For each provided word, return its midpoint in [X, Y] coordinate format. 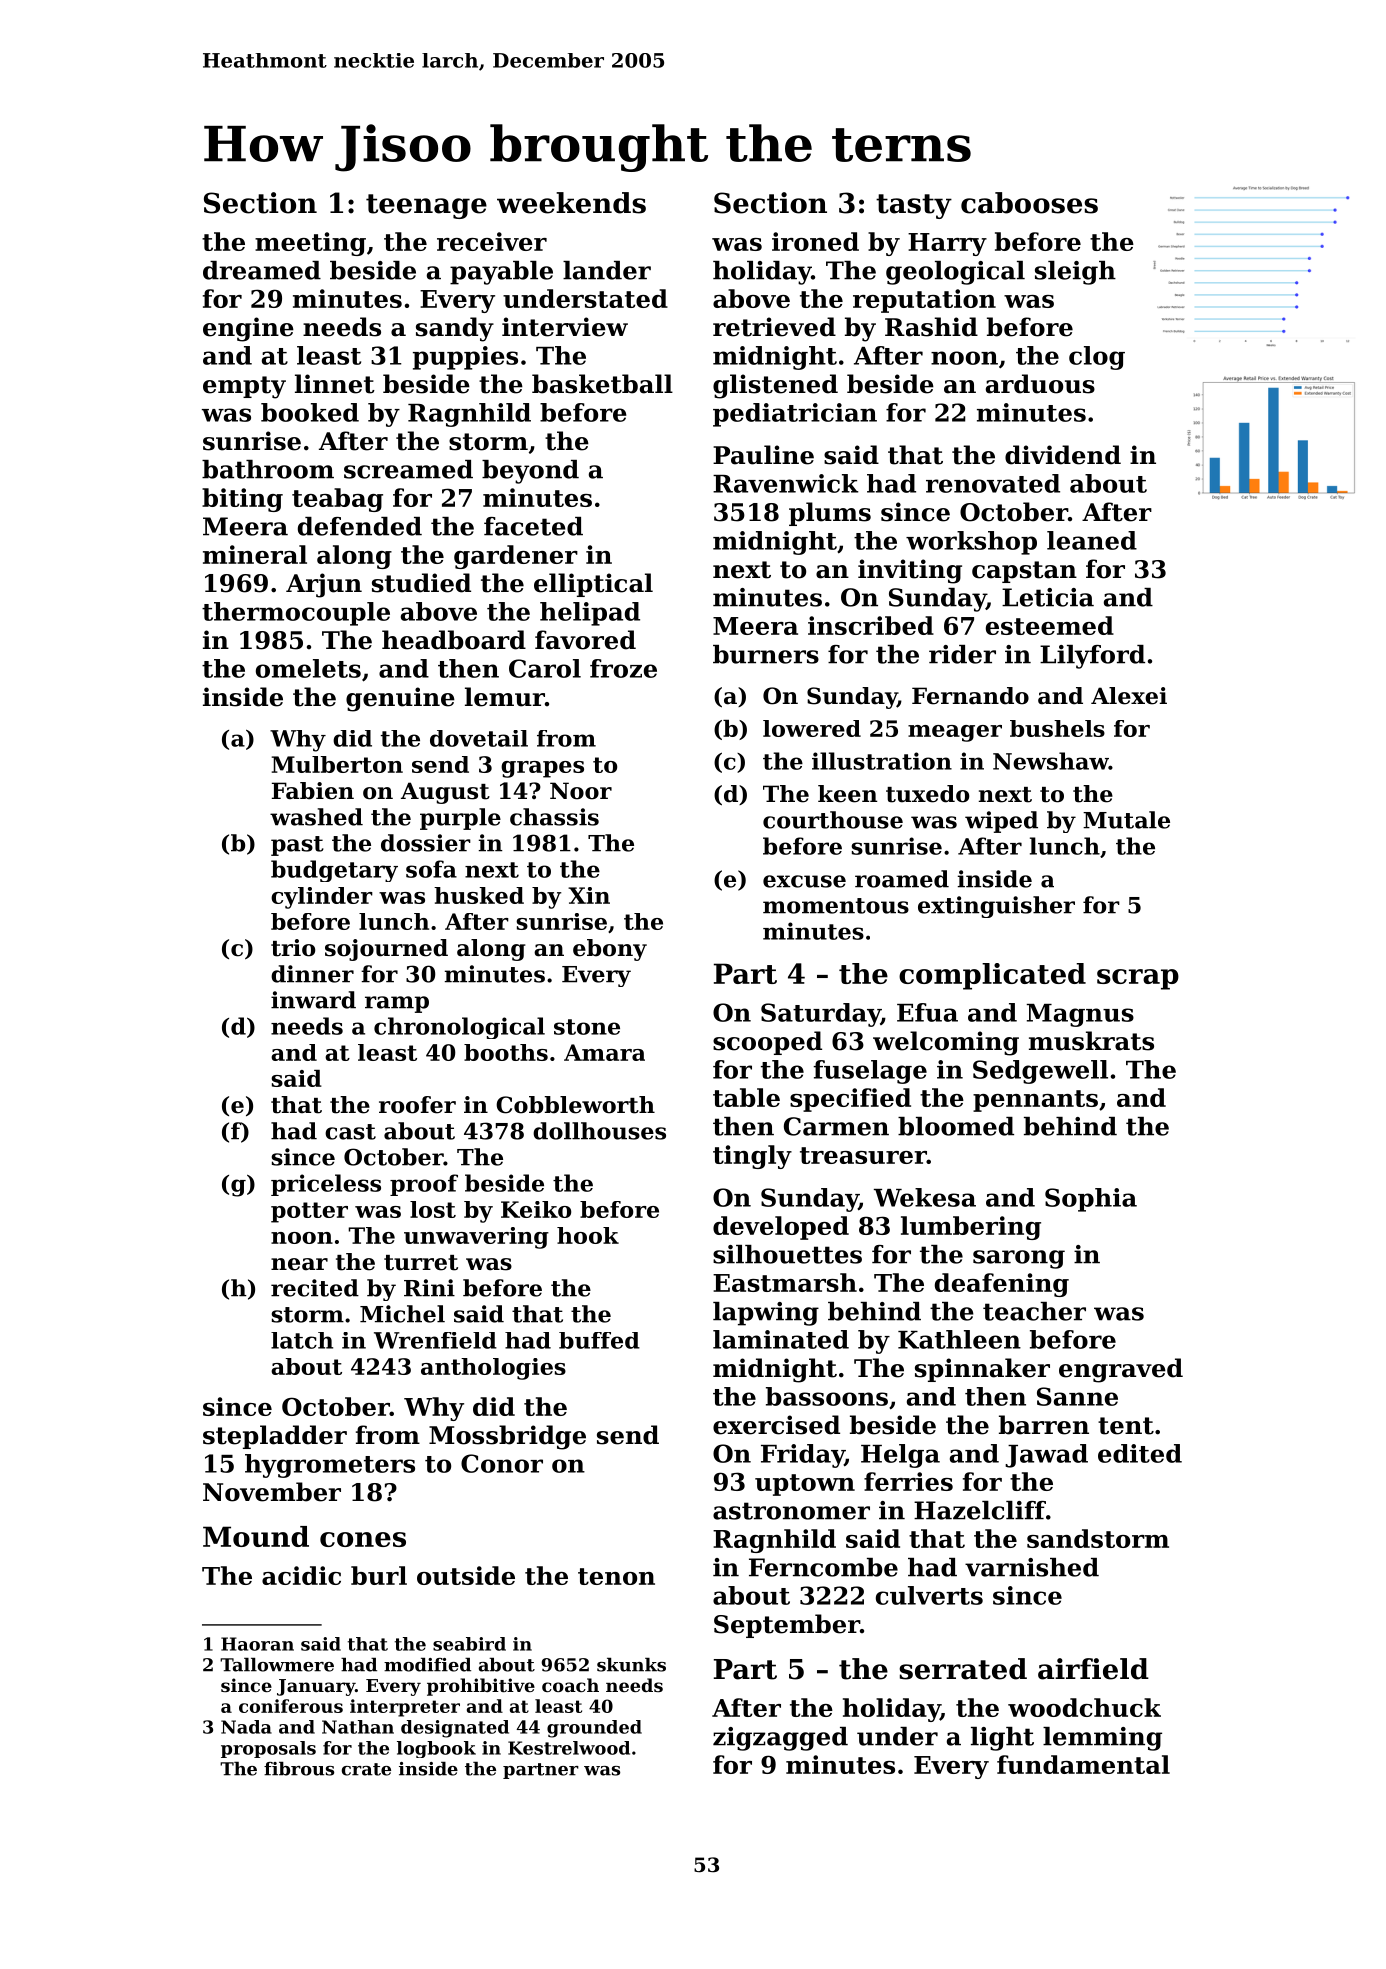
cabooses [1029, 203]
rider [962, 654]
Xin [589, 895]
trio [293, 948]
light [1002, 1739]
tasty [914, 206]
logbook [436, 1749]
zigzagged [780, 1739]
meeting [310, 244]
